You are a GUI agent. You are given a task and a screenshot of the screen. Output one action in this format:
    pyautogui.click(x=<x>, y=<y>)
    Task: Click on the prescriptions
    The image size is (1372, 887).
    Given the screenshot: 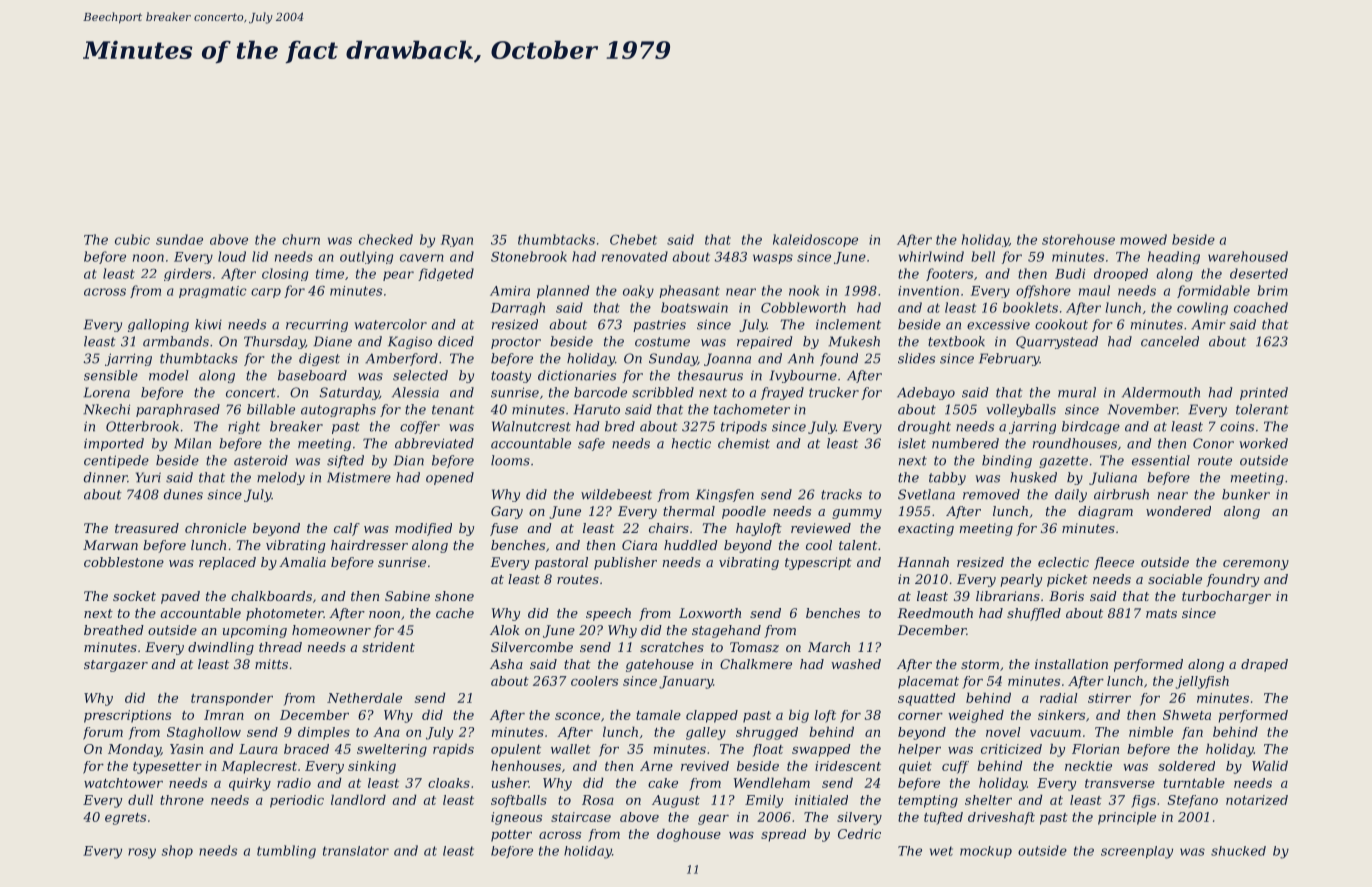 What is the action you would take?
    pyautogui.click(x=127, y=716)
